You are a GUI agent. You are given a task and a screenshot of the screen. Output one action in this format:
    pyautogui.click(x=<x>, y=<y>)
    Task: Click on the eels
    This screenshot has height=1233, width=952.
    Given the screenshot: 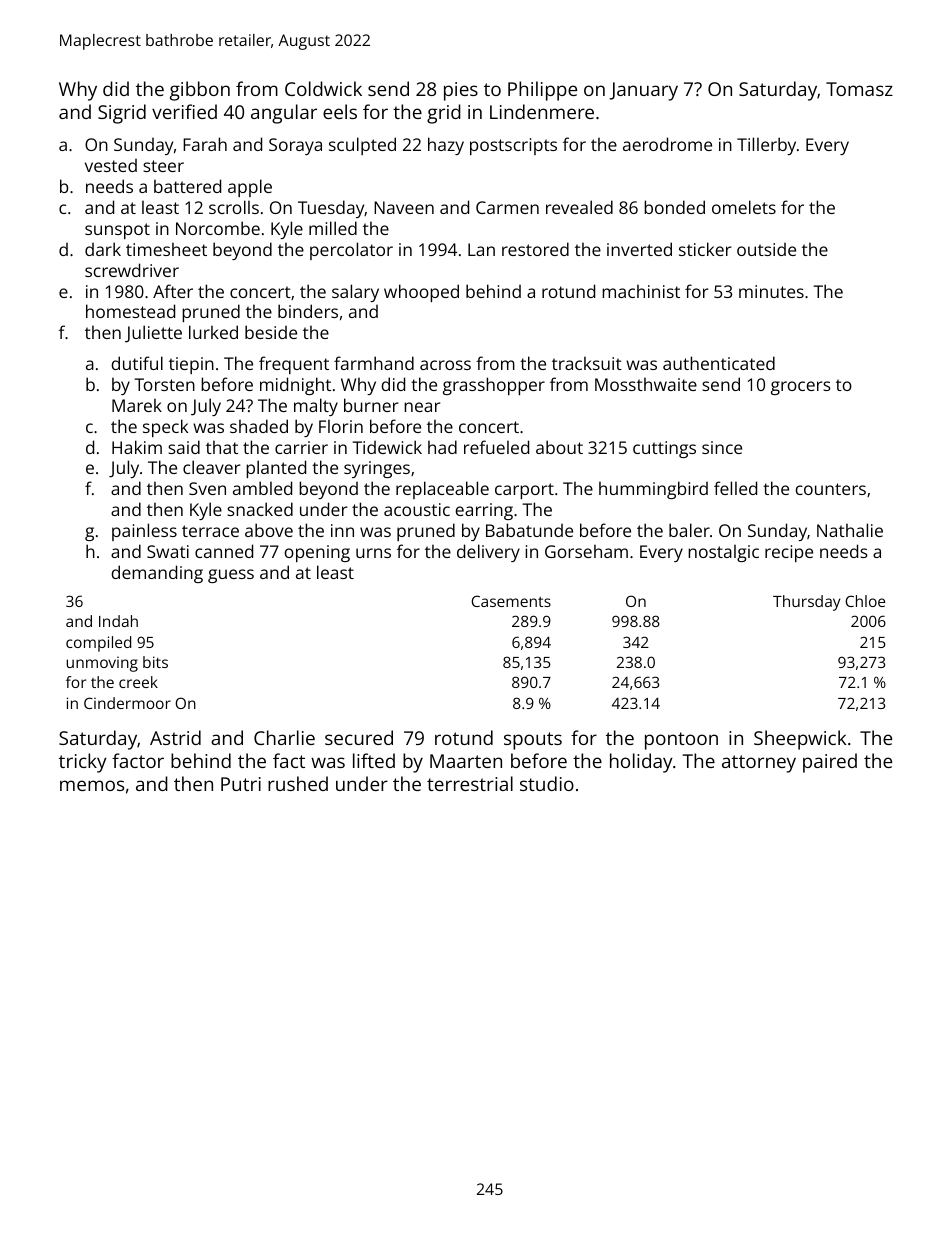 What is the action you would take?
    pyautogui.click(x=340, y=111)
